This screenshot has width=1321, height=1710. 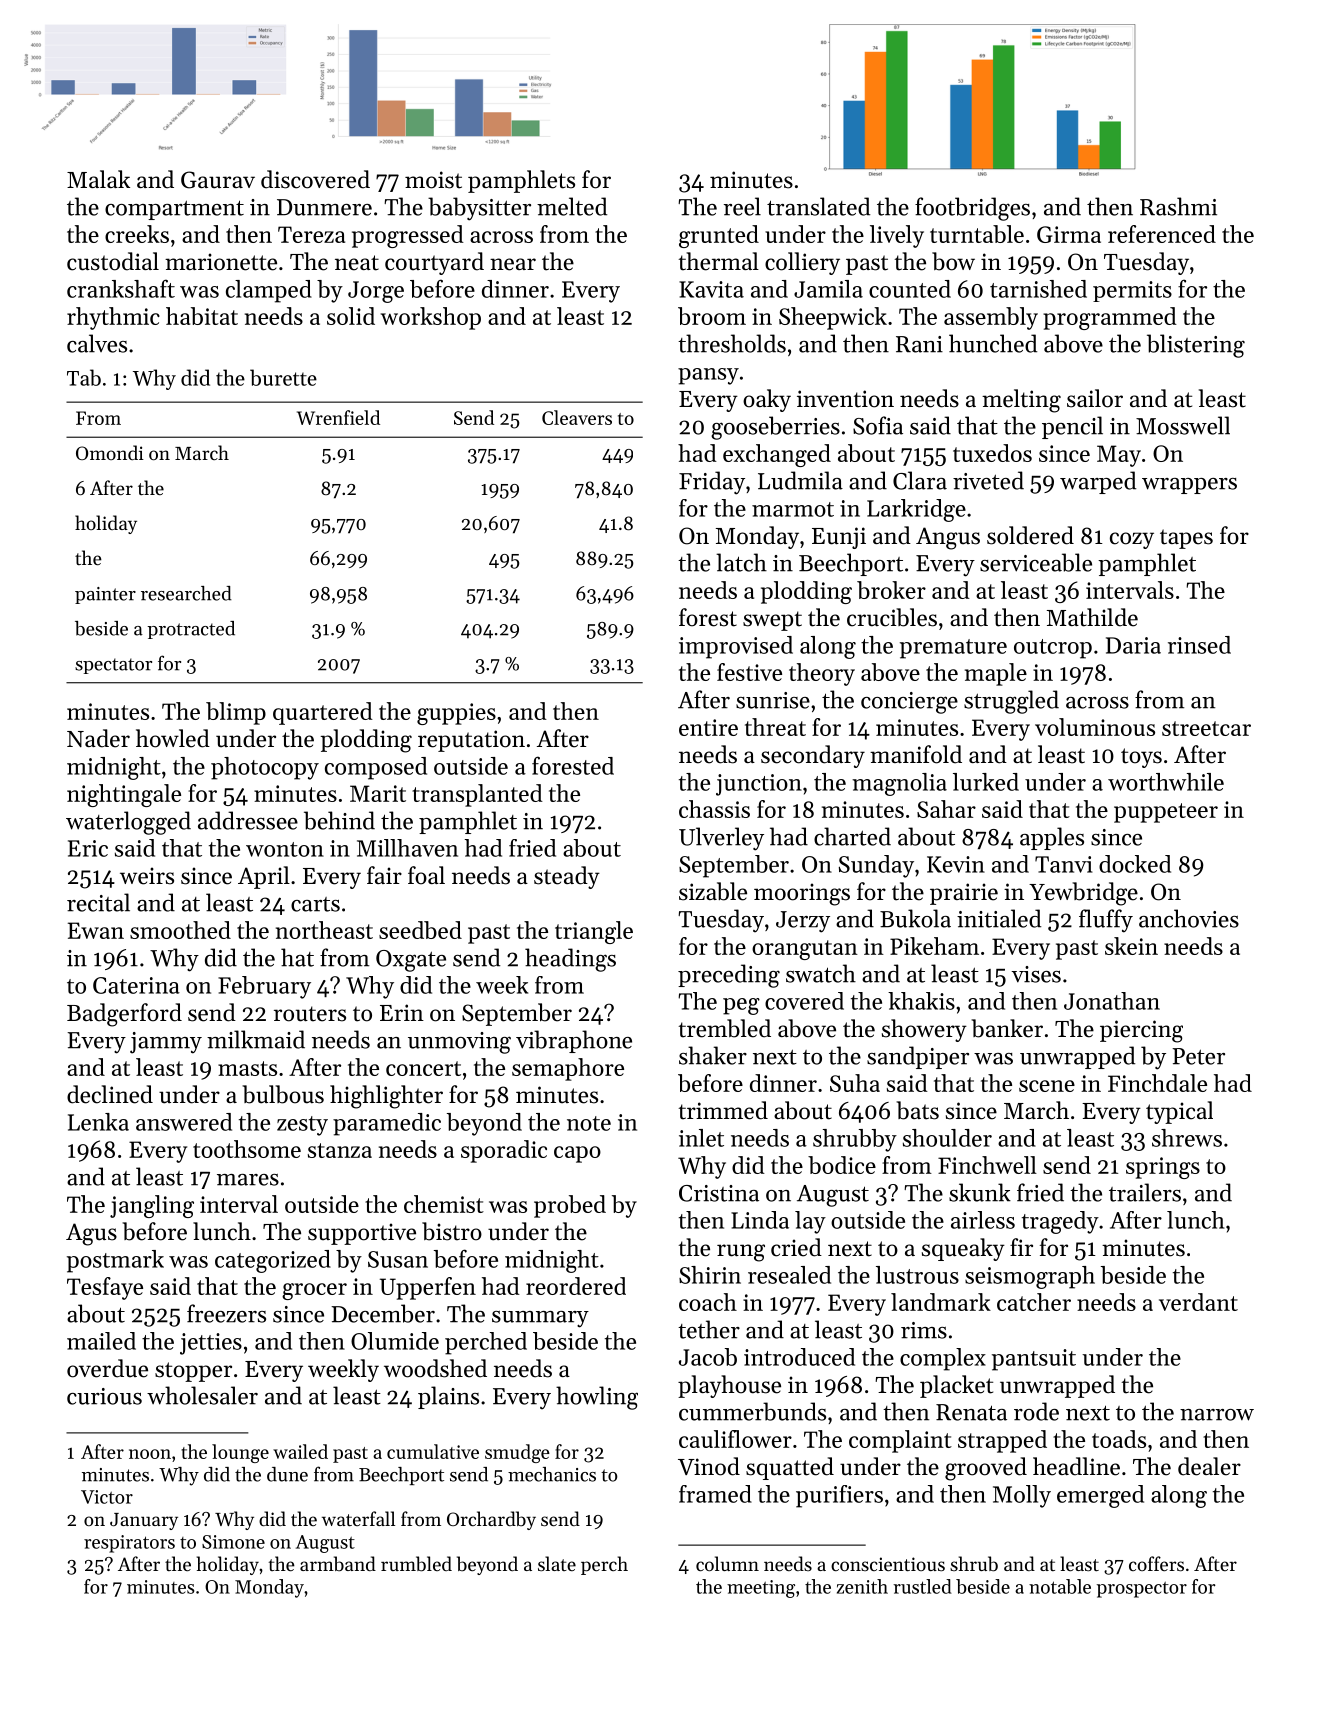 I want to click on Badgerford, so click(x=124, y=1015).
